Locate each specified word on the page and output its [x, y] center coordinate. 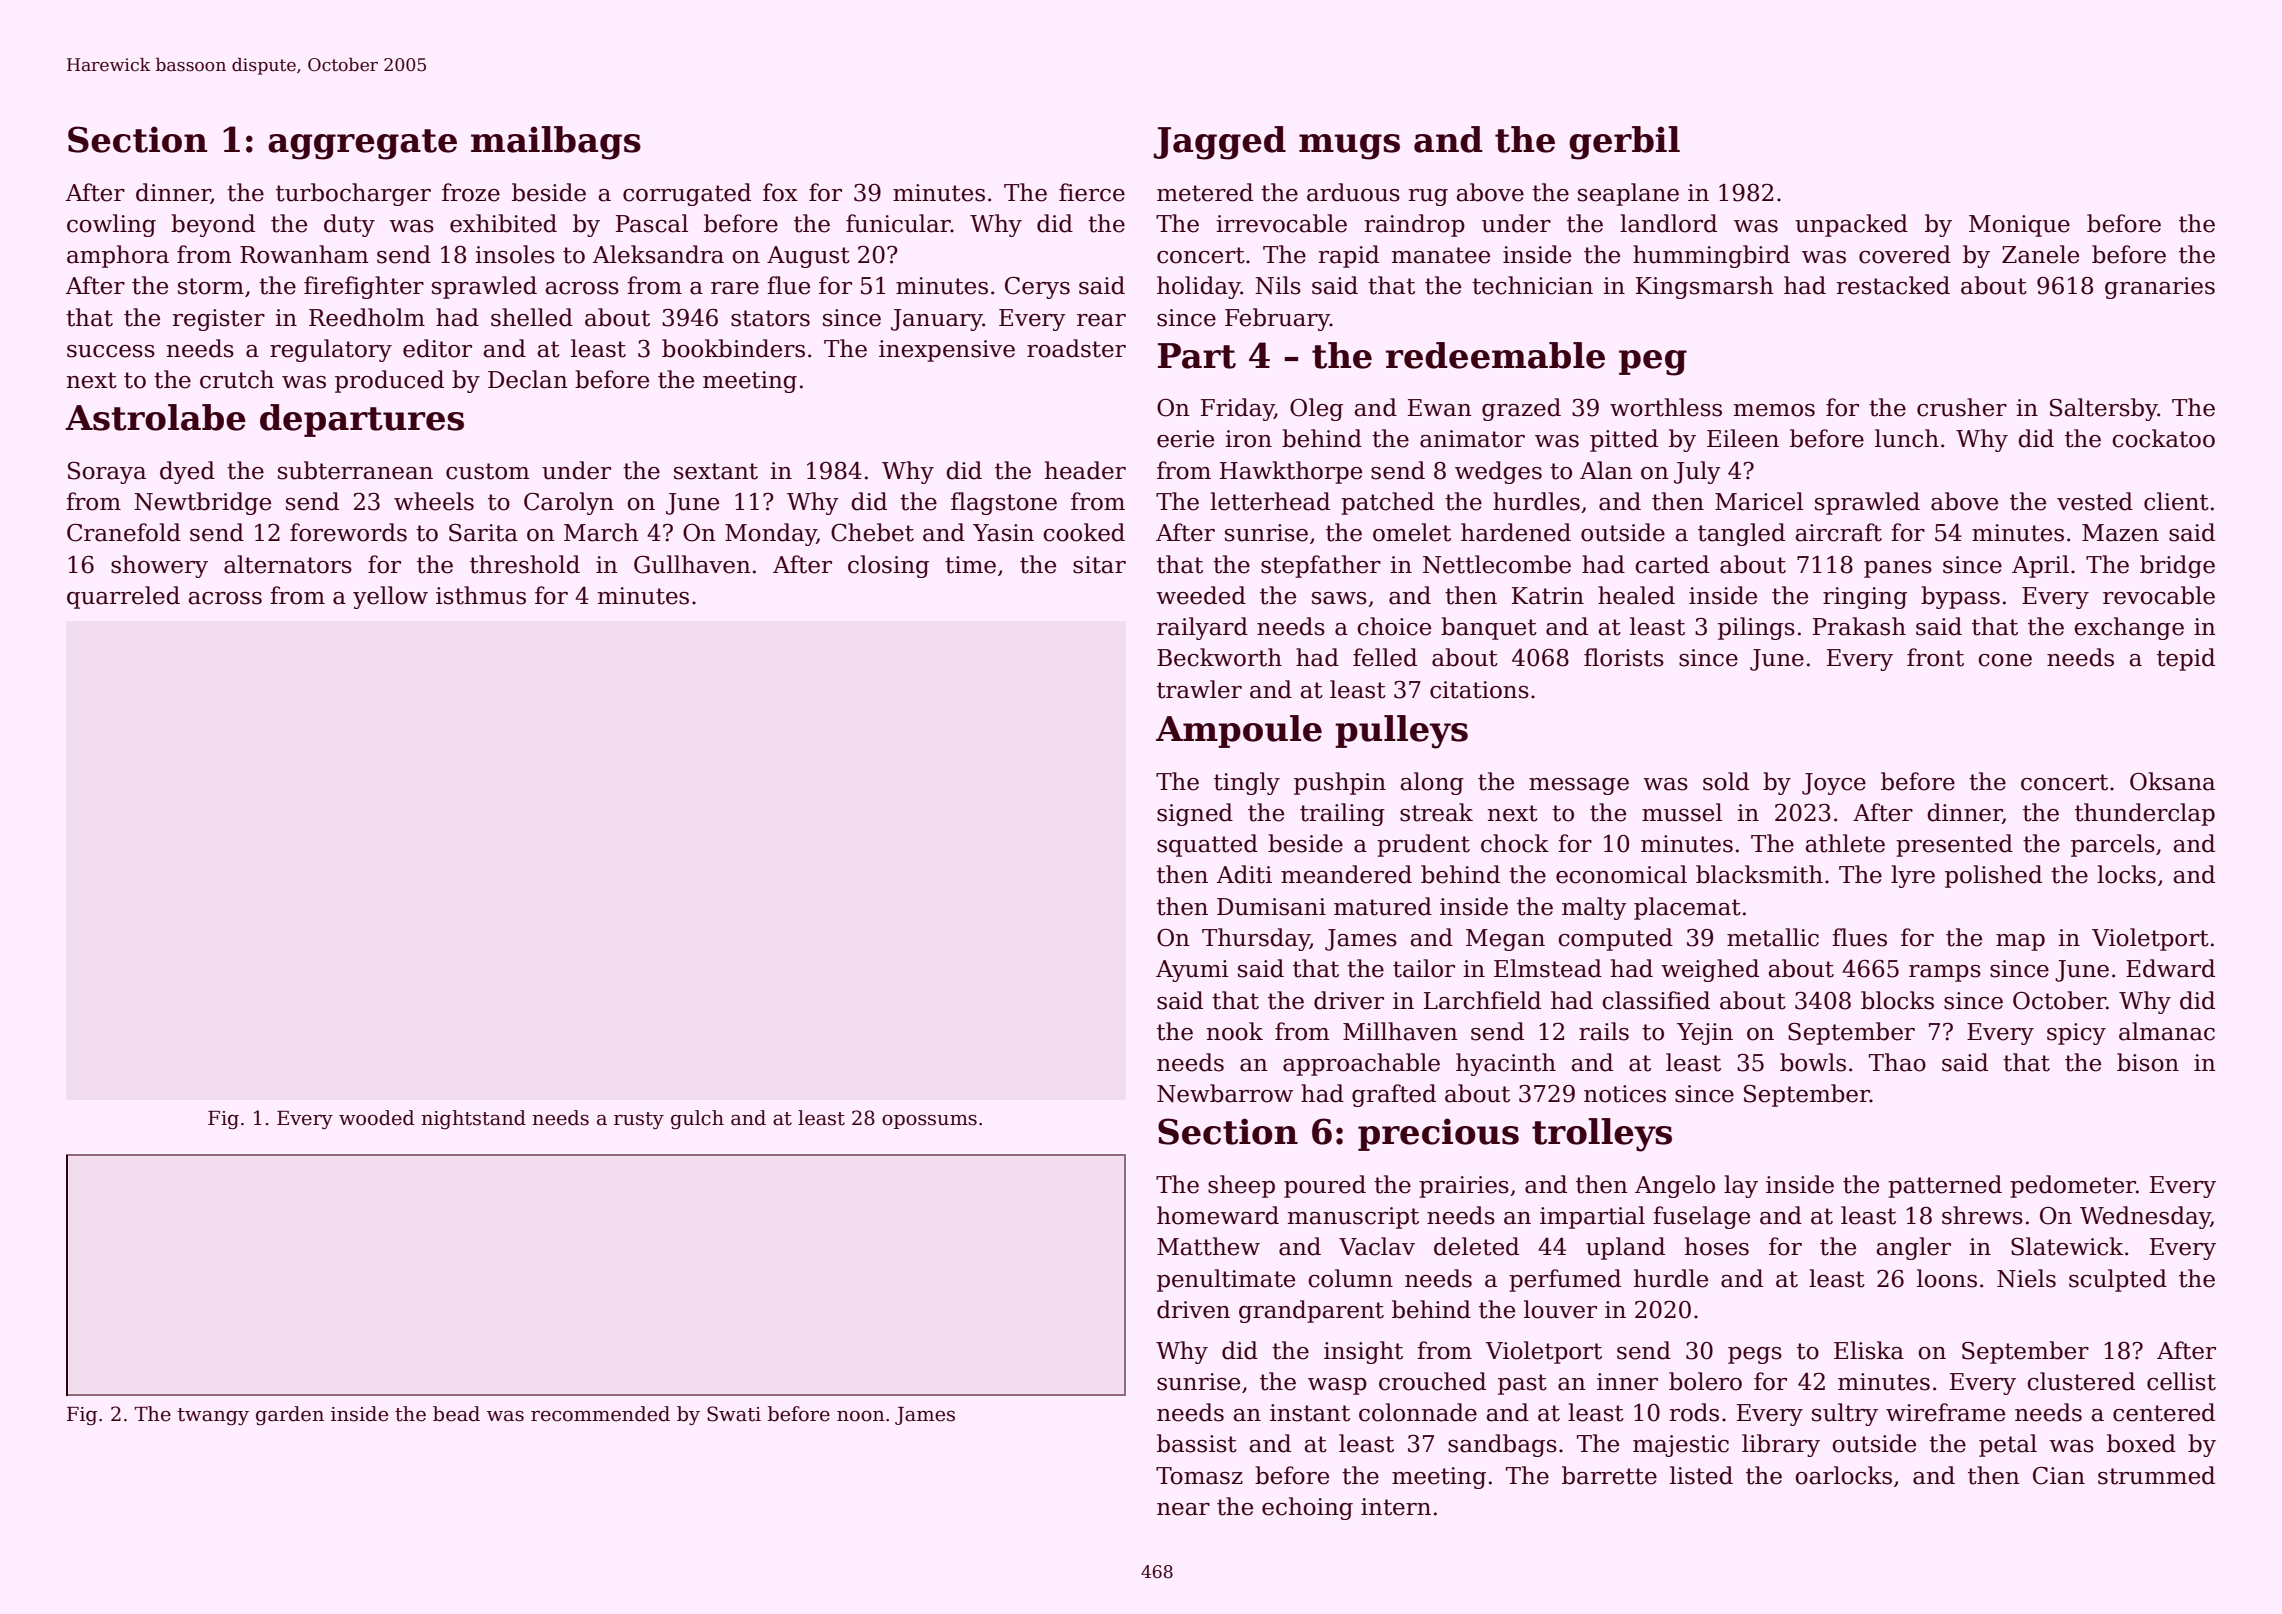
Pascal [652, 223]
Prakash [1859, 626]
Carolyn [569, 503]
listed [1701, 1475]
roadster [1076, 348]
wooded [376, 1118]
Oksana [2172, 781]
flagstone [1004, 503]
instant [1310, 1413]
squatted [1207, 845]
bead [456, 1414]
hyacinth [1506, 1064]
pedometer [2073, 1186]
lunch [1907, 438]
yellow [390, 597]
